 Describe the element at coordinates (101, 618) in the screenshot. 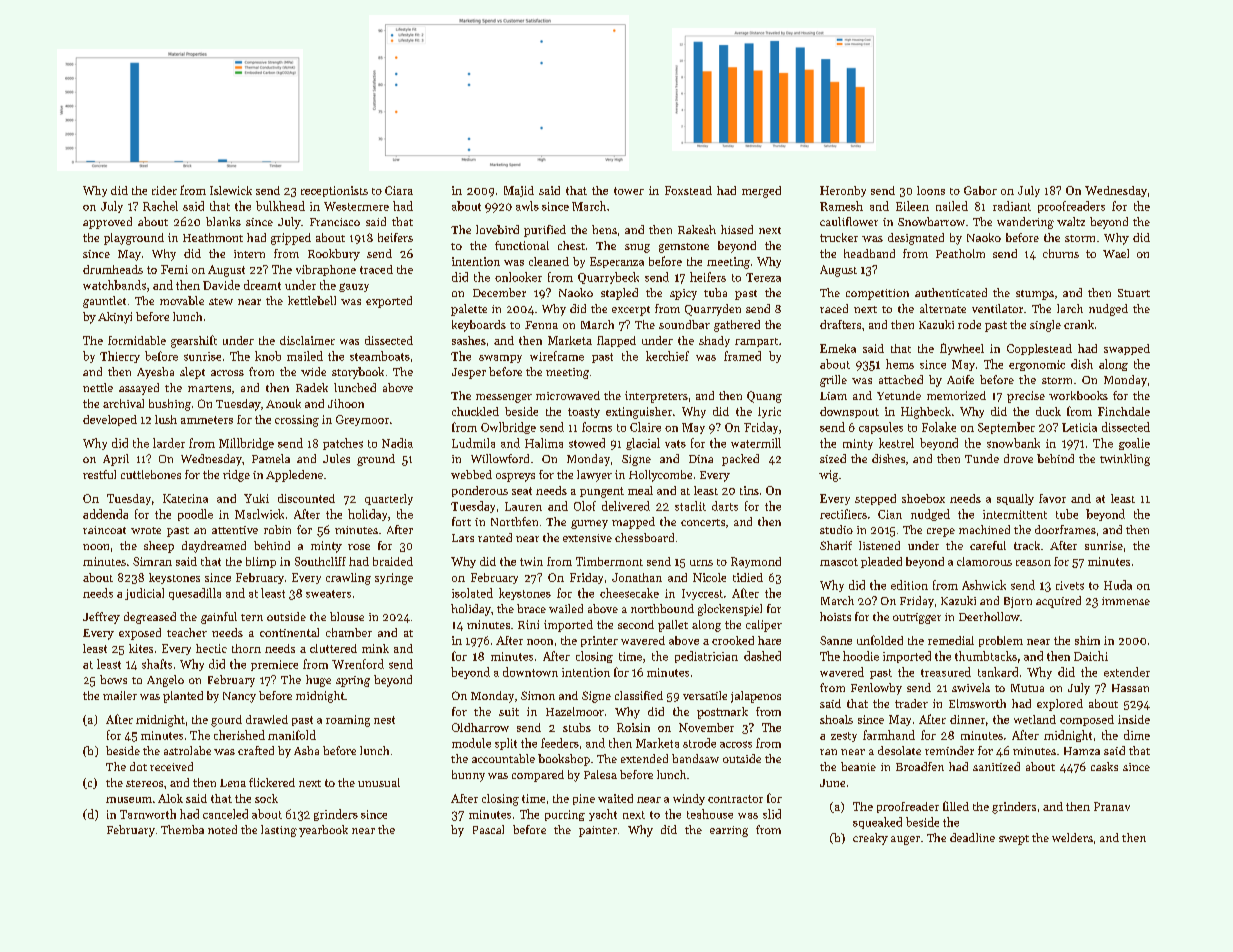

I see `Jeffrey` at that location.
